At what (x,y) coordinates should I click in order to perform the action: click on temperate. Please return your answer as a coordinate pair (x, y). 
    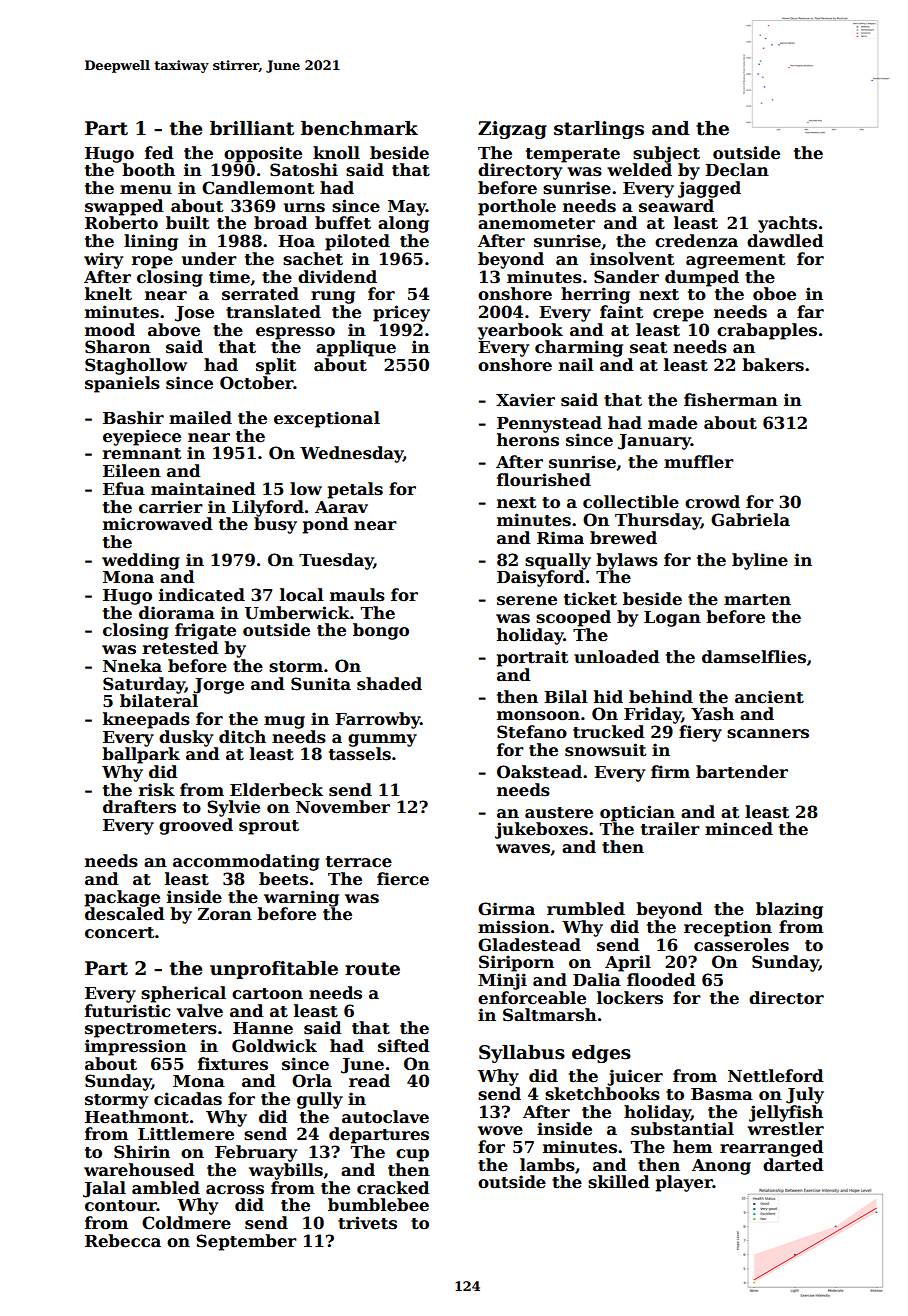
    Looking at the image, I should click on (573, 155).
